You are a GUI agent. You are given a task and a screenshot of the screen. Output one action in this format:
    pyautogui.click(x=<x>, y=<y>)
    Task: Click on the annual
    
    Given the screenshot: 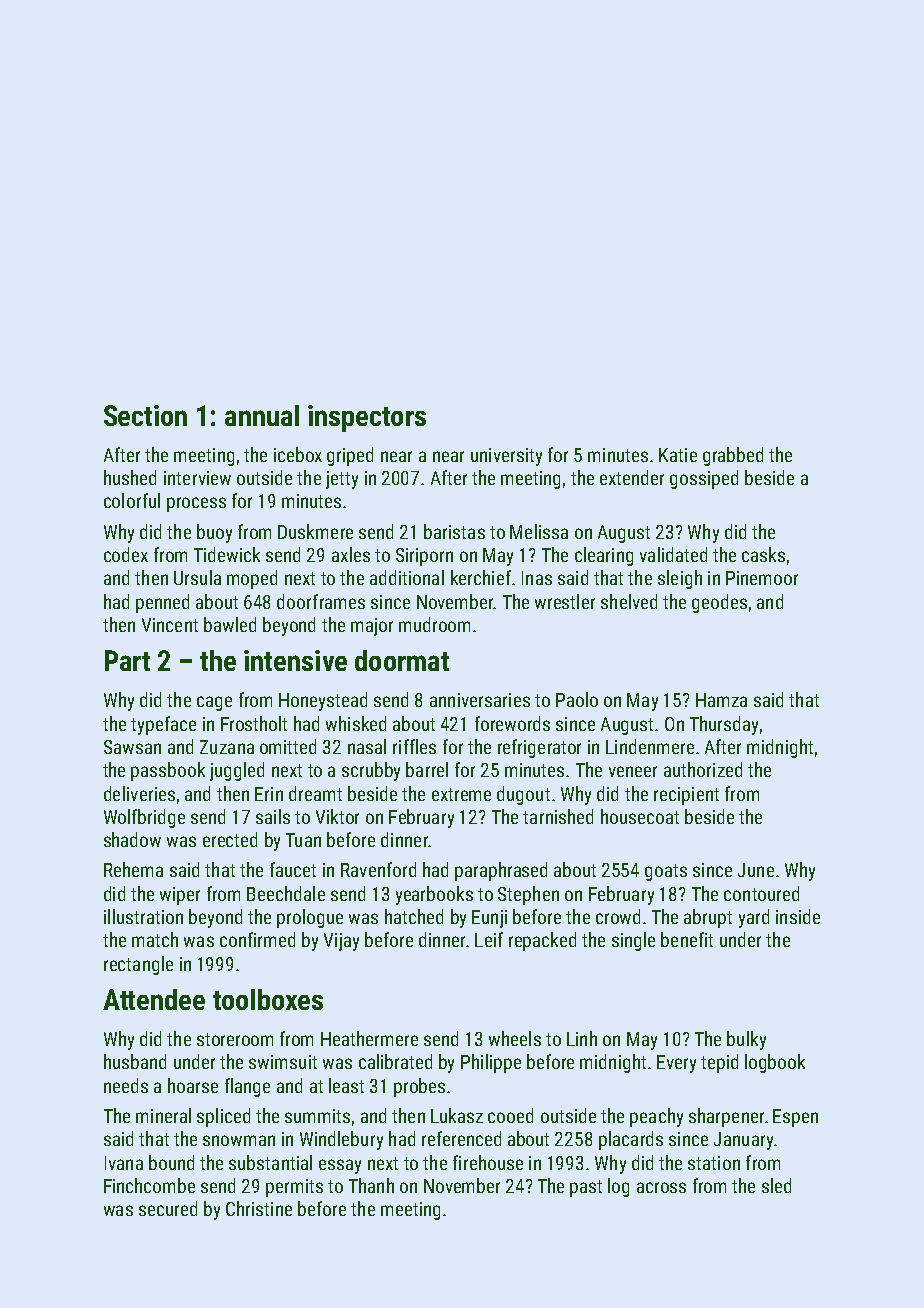 What is the action you would take?
    pyautogui.click(x=262, y=415)
